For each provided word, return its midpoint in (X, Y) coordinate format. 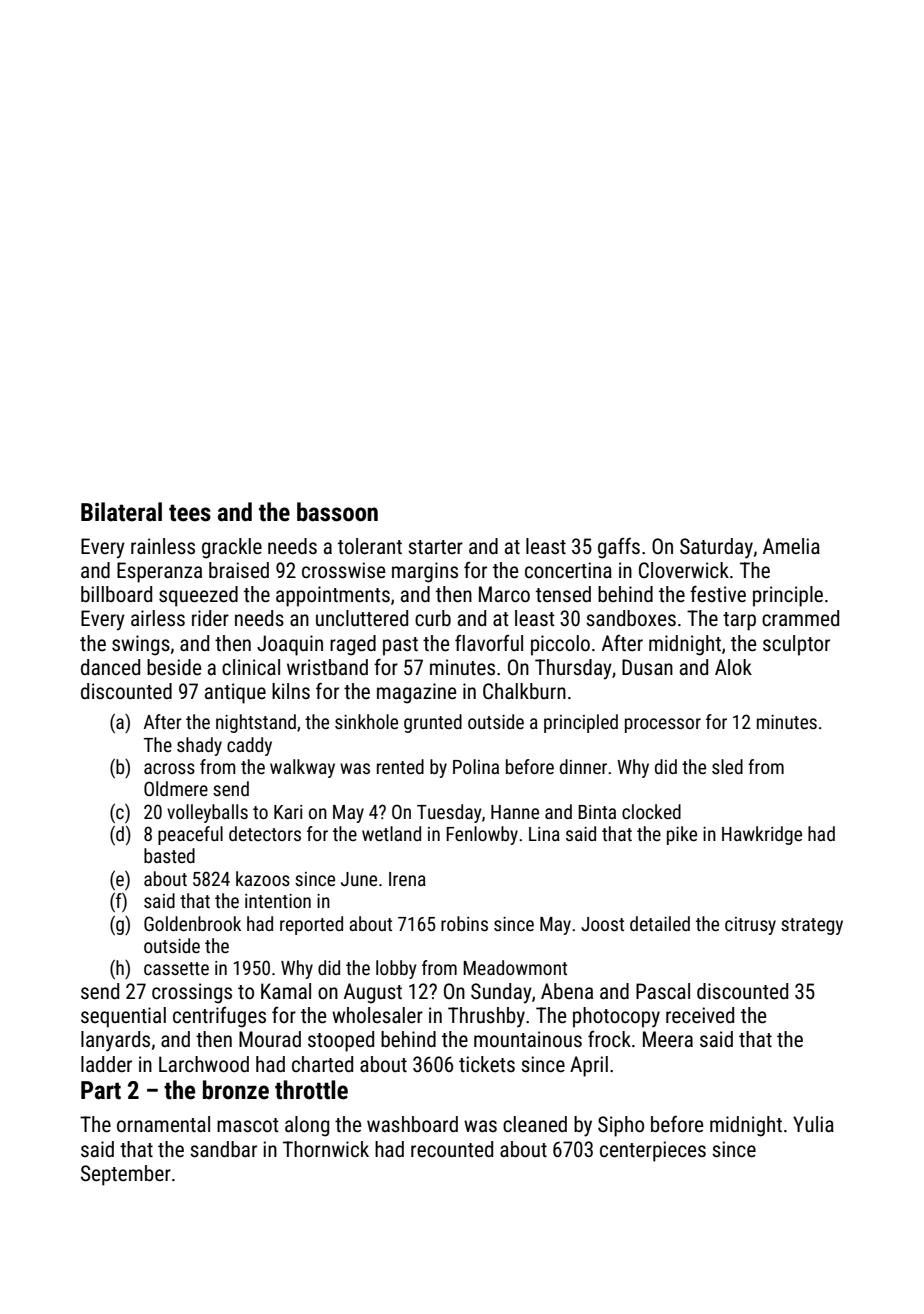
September (126, 1175)
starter (435, 547)
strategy (812, 926)
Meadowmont (515, 967)
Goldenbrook (192, 923)
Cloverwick (684, 570)
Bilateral (121, 512)
